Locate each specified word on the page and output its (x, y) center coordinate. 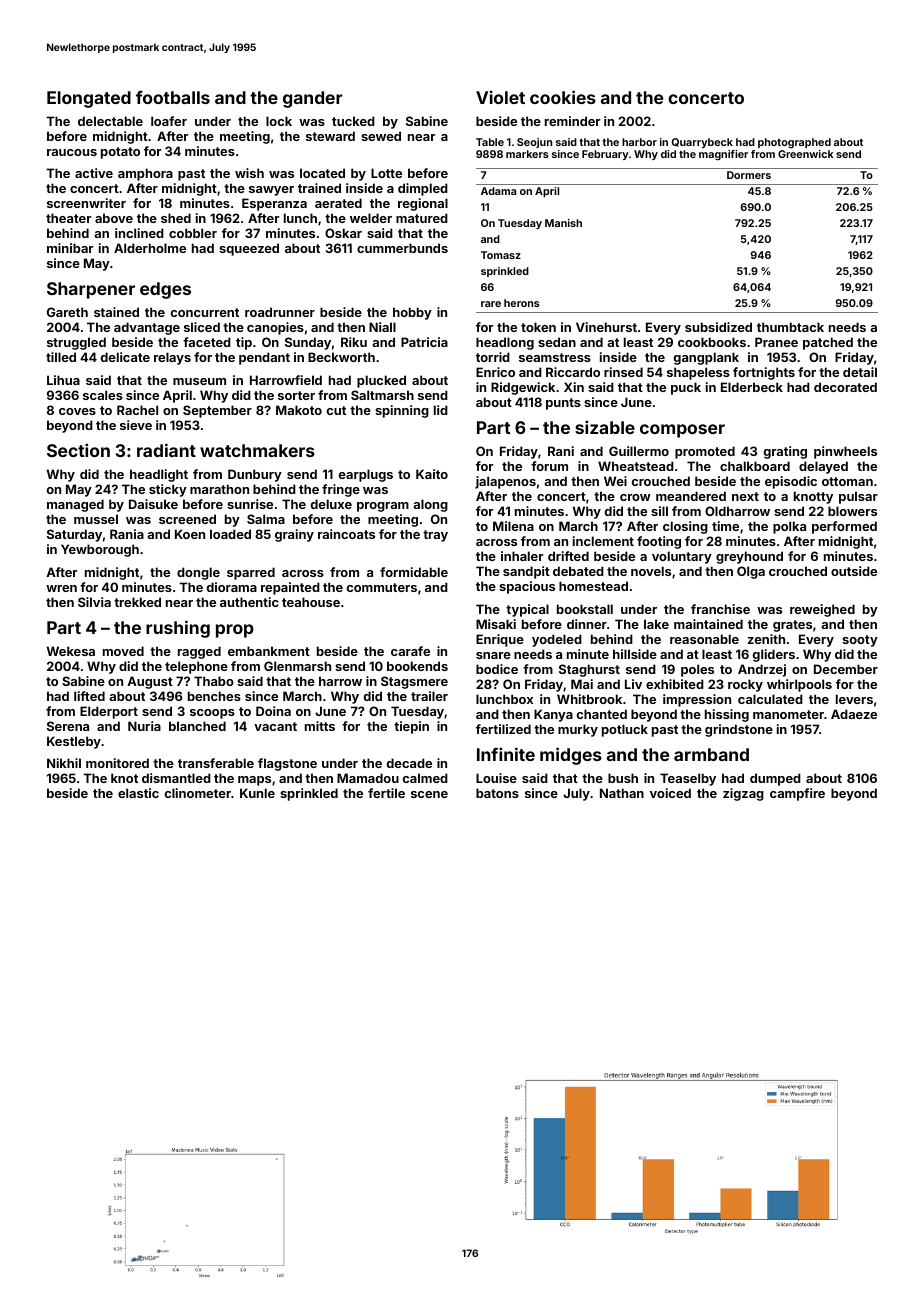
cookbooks (712, 342)
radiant (166, 450)
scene (429, 794)
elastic (138, 793)
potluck (625, 730)
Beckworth (341, 357)
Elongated (89, 99)
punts (563, 404)
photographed (794, 143)
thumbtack (790, 327)
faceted (207, 342)
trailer (429, 696)
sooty (860, 641)
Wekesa (71, 651)
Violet (500, 97)
